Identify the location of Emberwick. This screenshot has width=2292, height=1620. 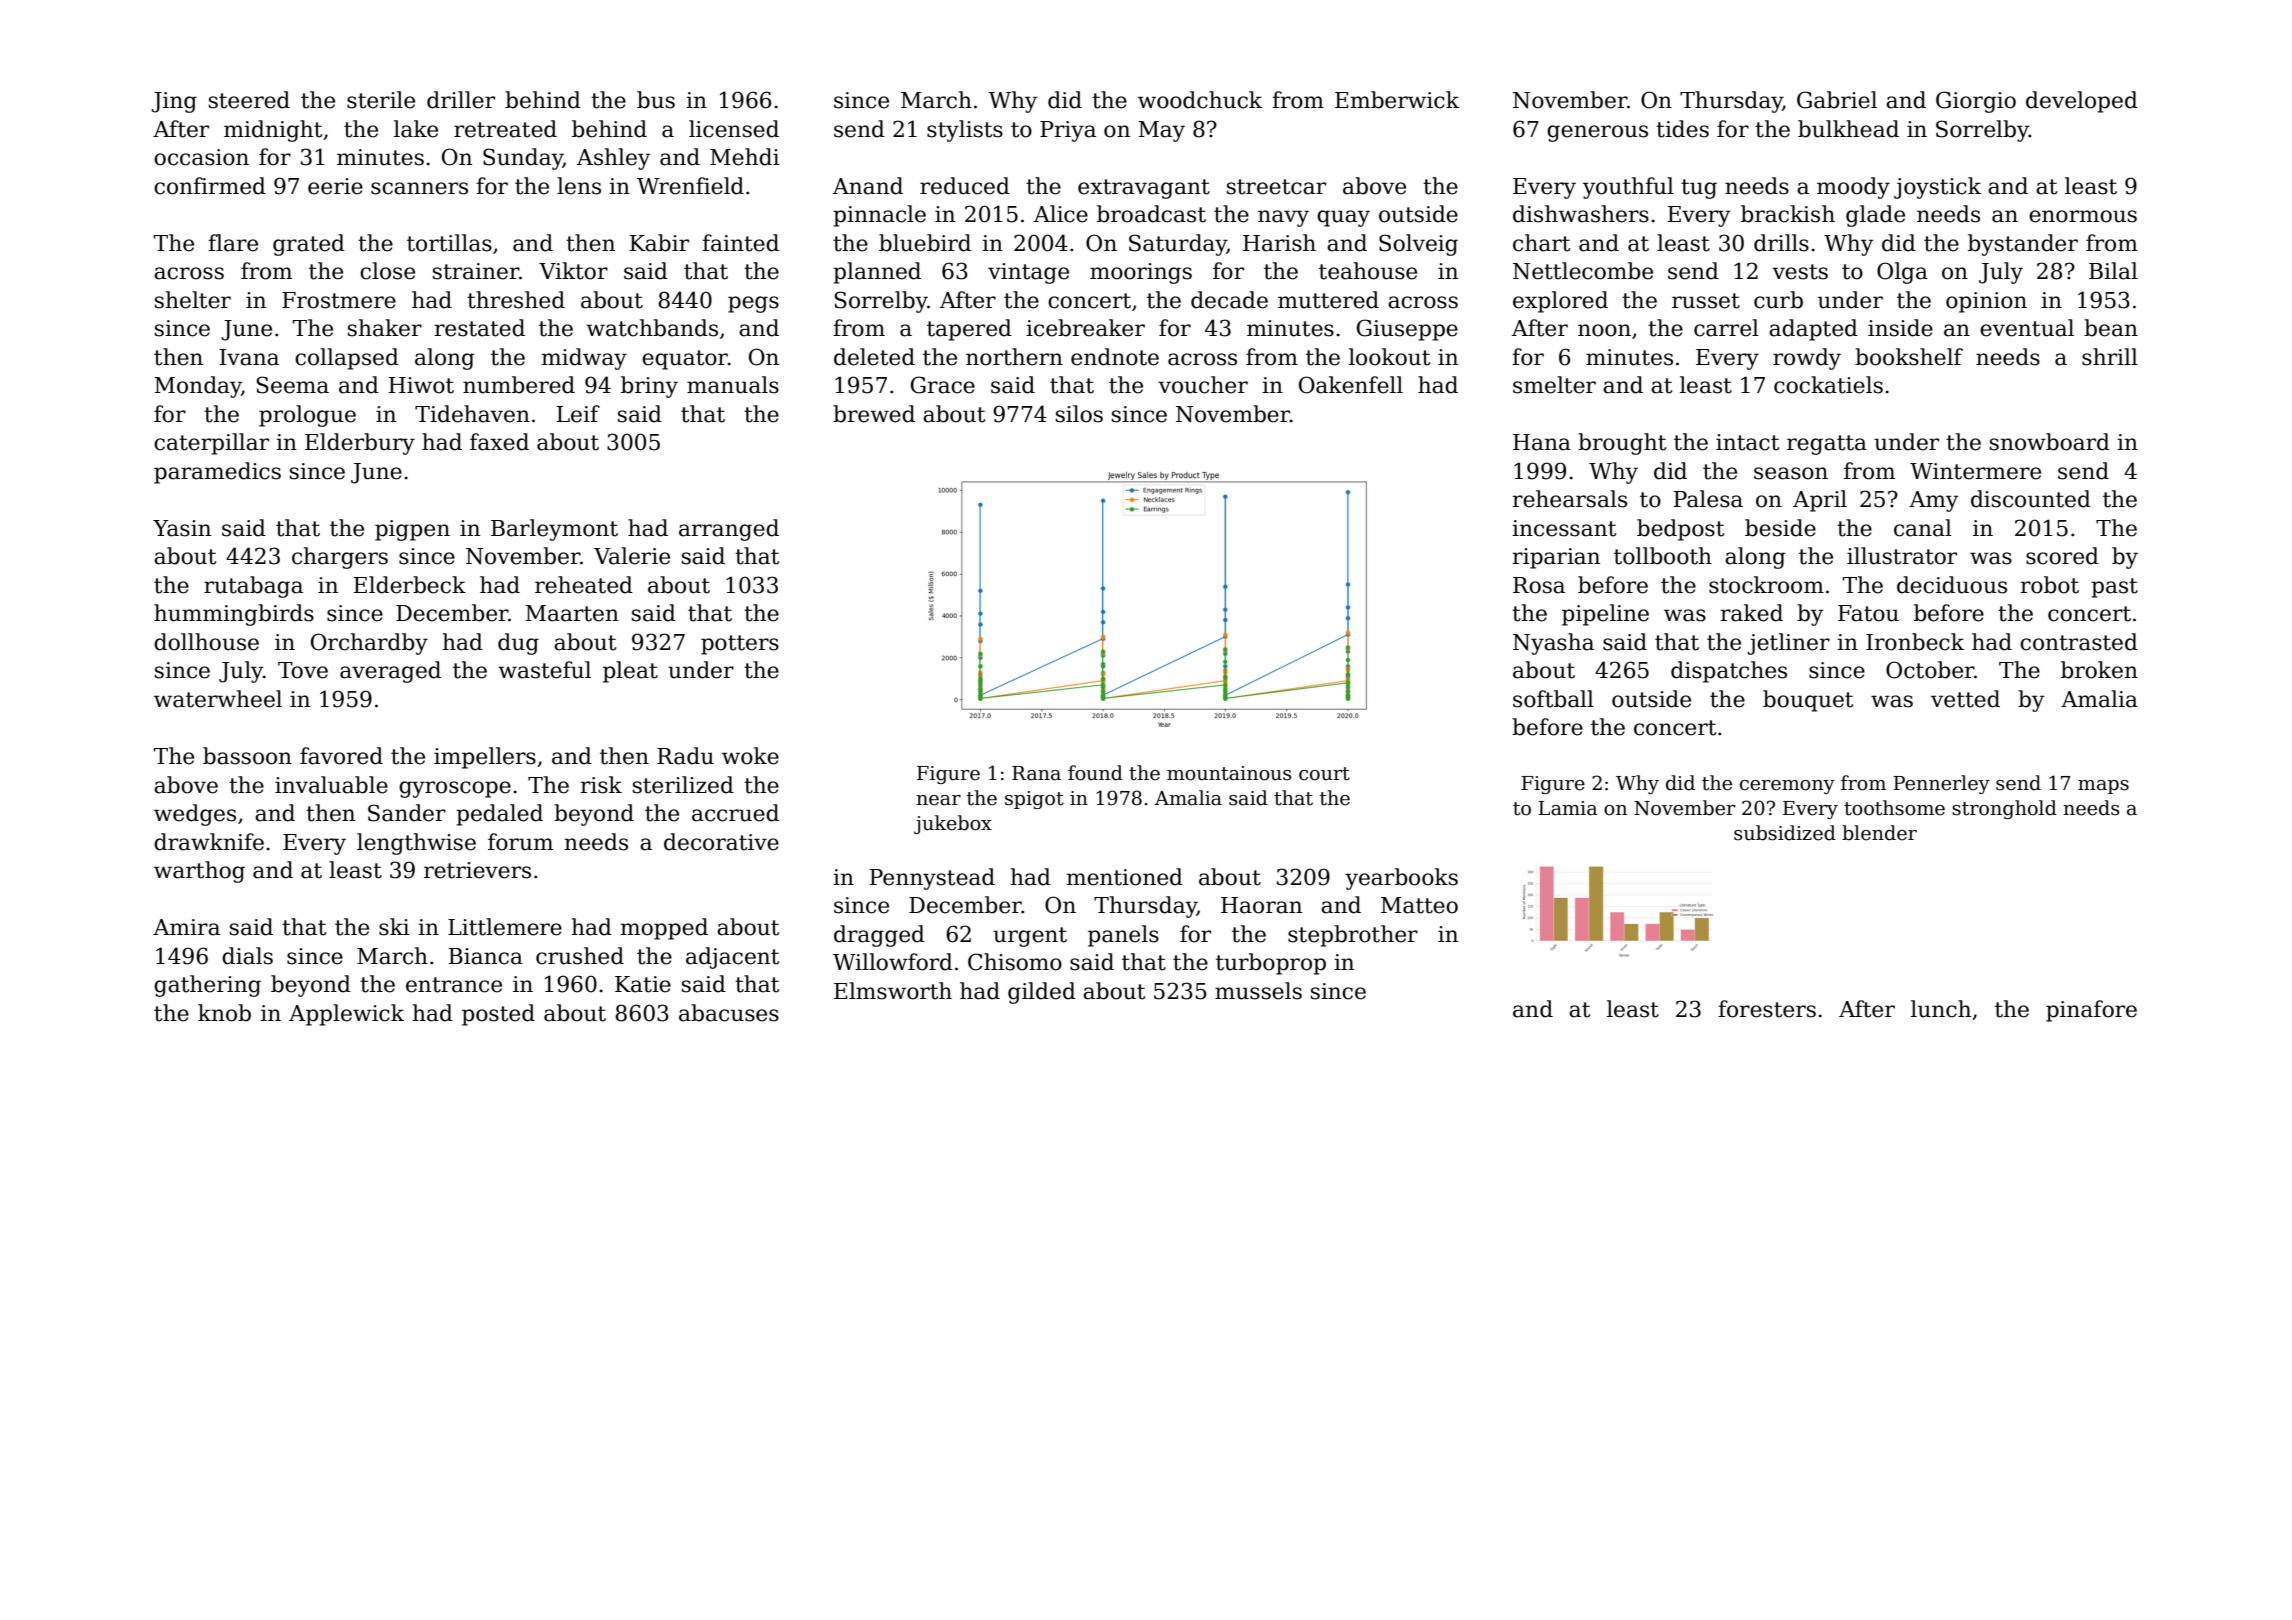
(1397, 100).
